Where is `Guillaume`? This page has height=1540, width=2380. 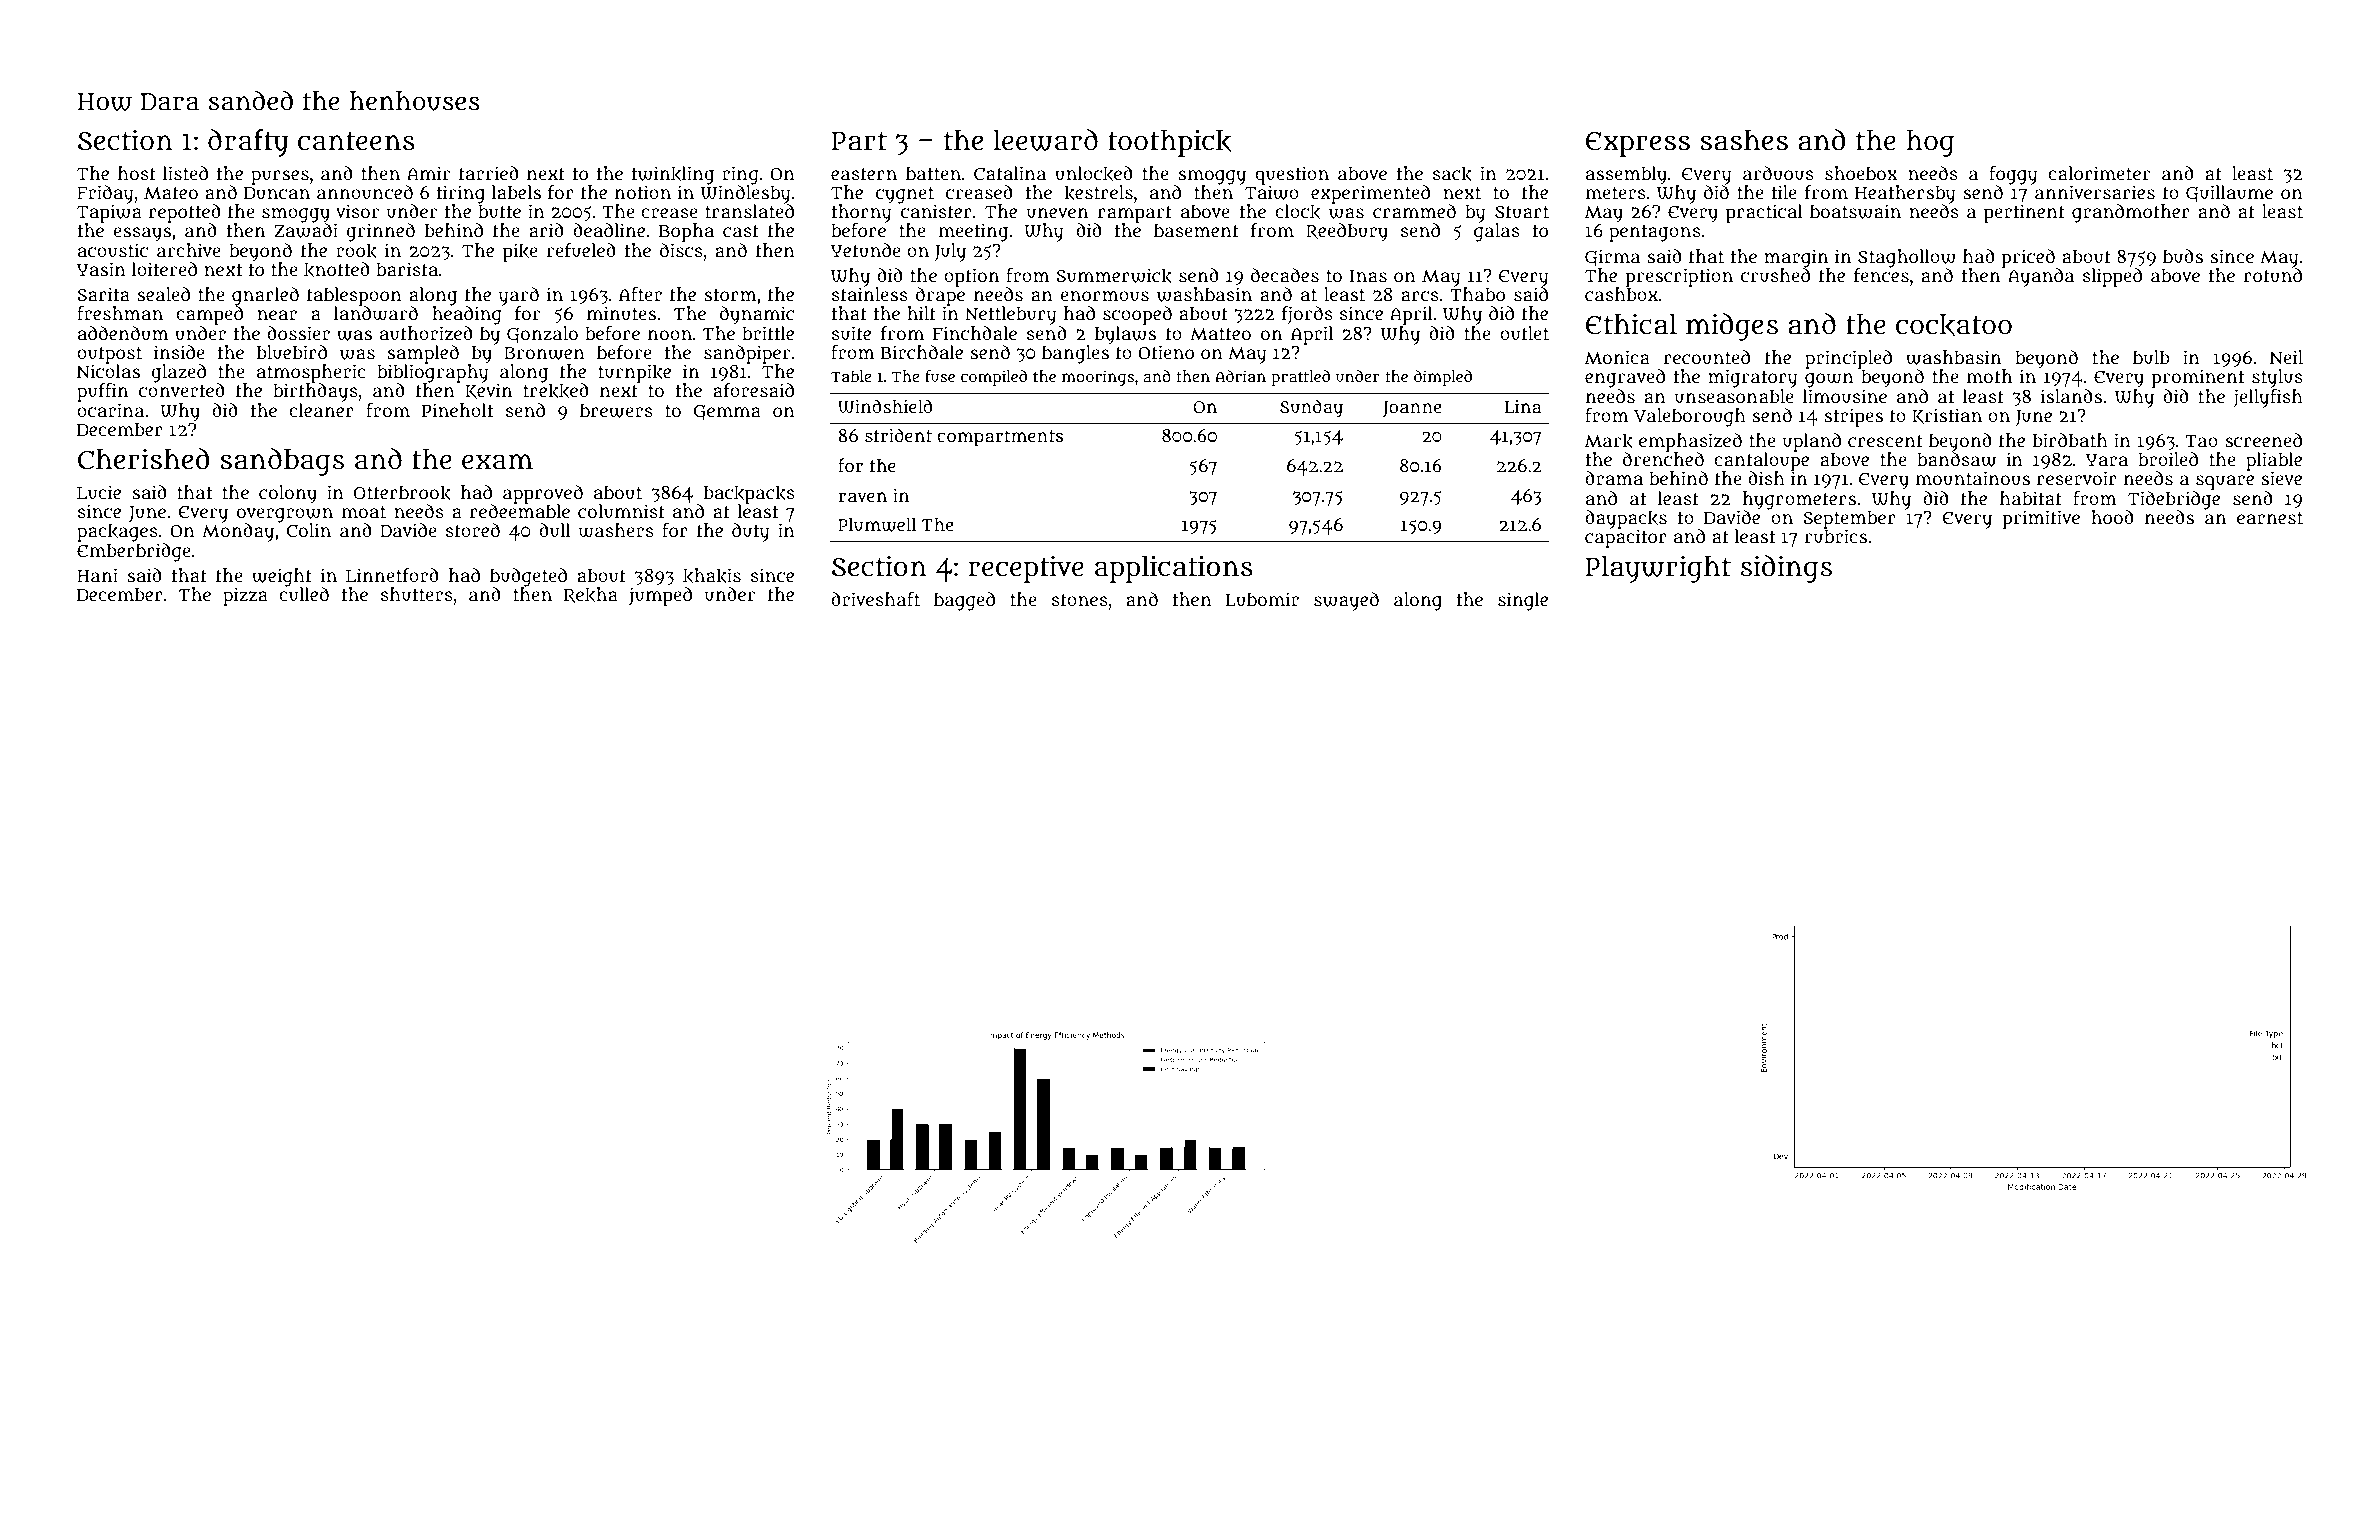
Guillaume is located at coordinates (2229, 193).
